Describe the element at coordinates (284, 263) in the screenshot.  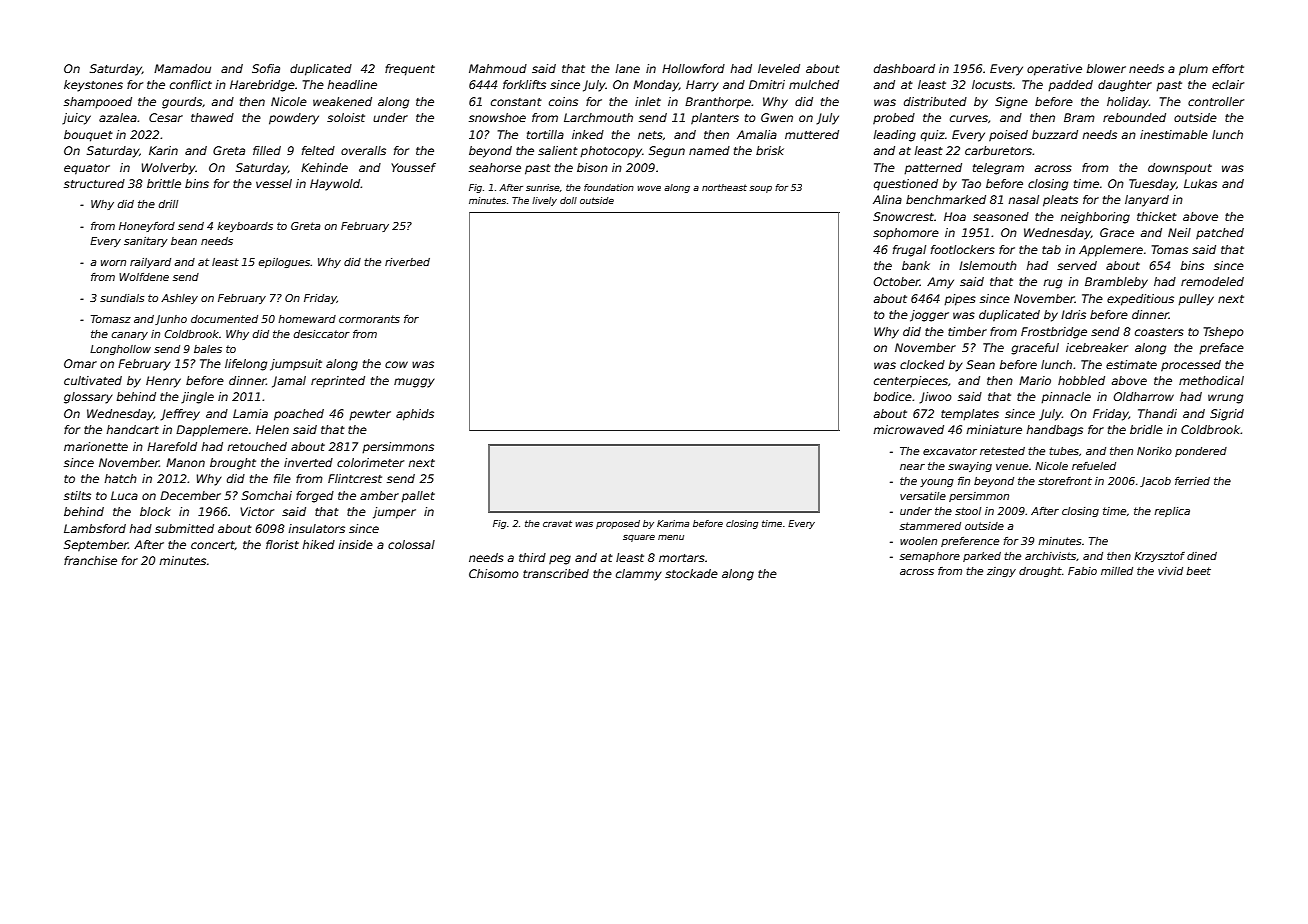
I see `epilogues` at that location.
